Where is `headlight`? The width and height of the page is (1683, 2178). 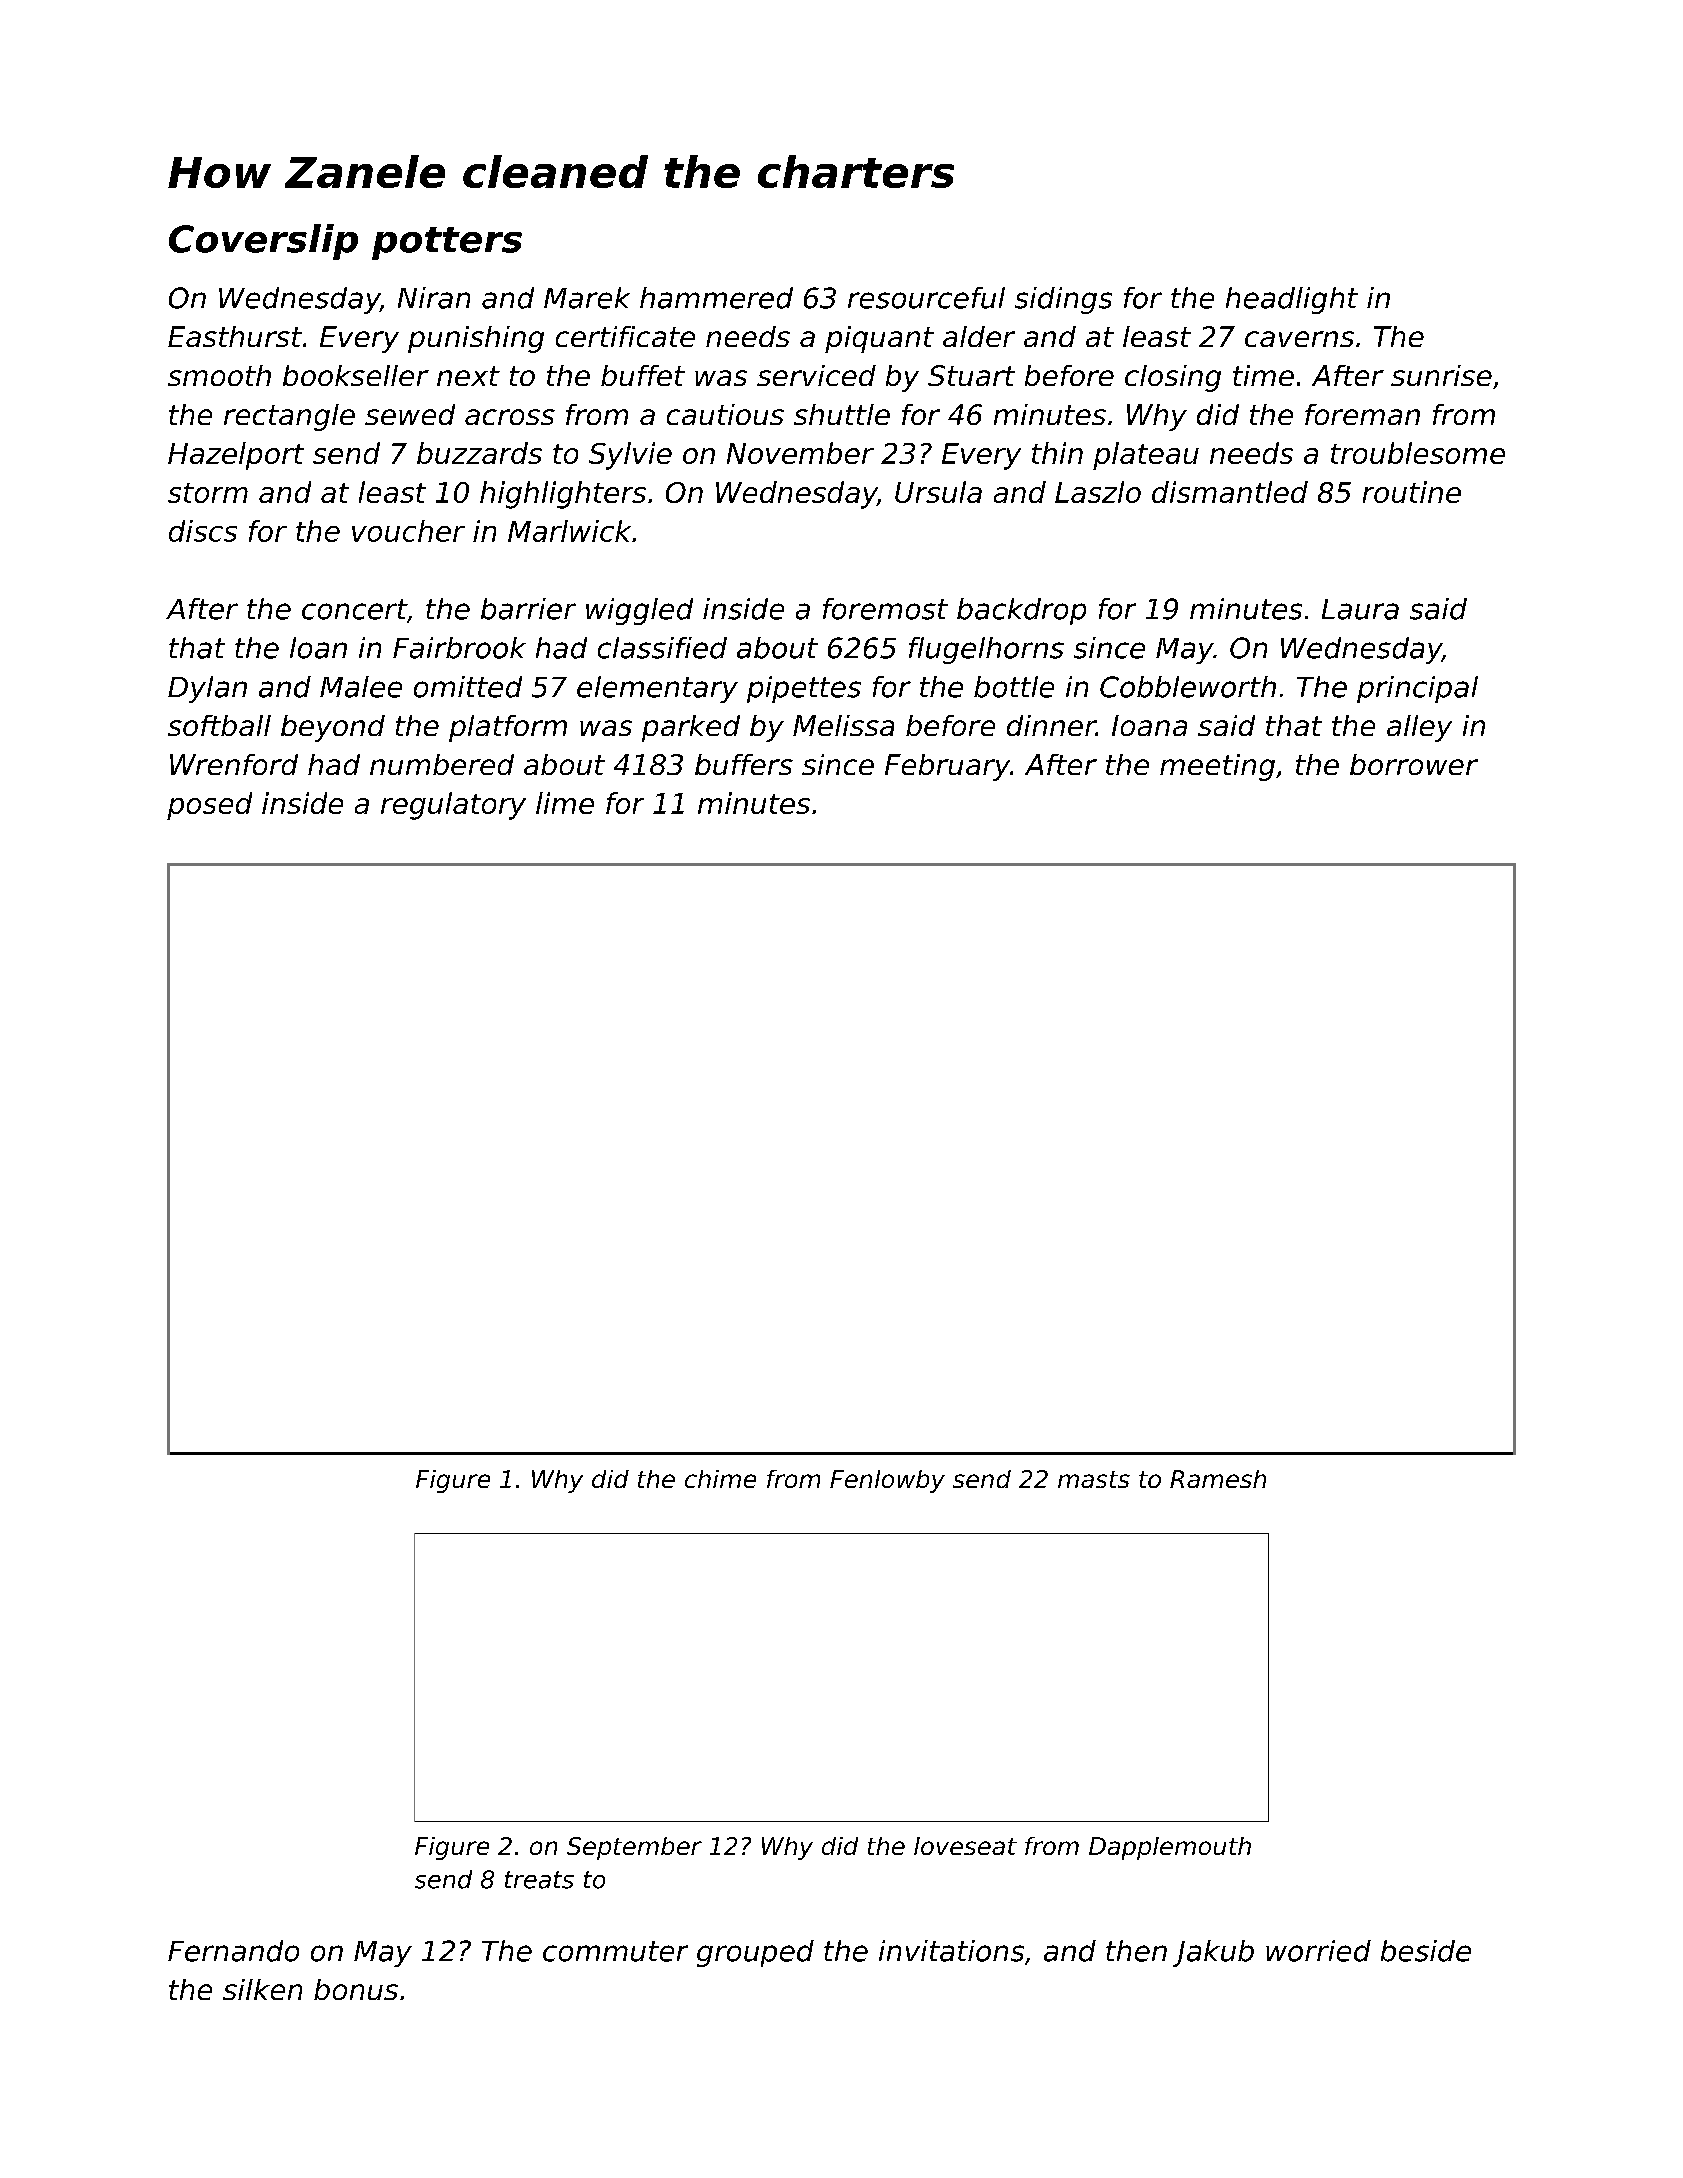 headlight is located at coordinates (1292, 300).
